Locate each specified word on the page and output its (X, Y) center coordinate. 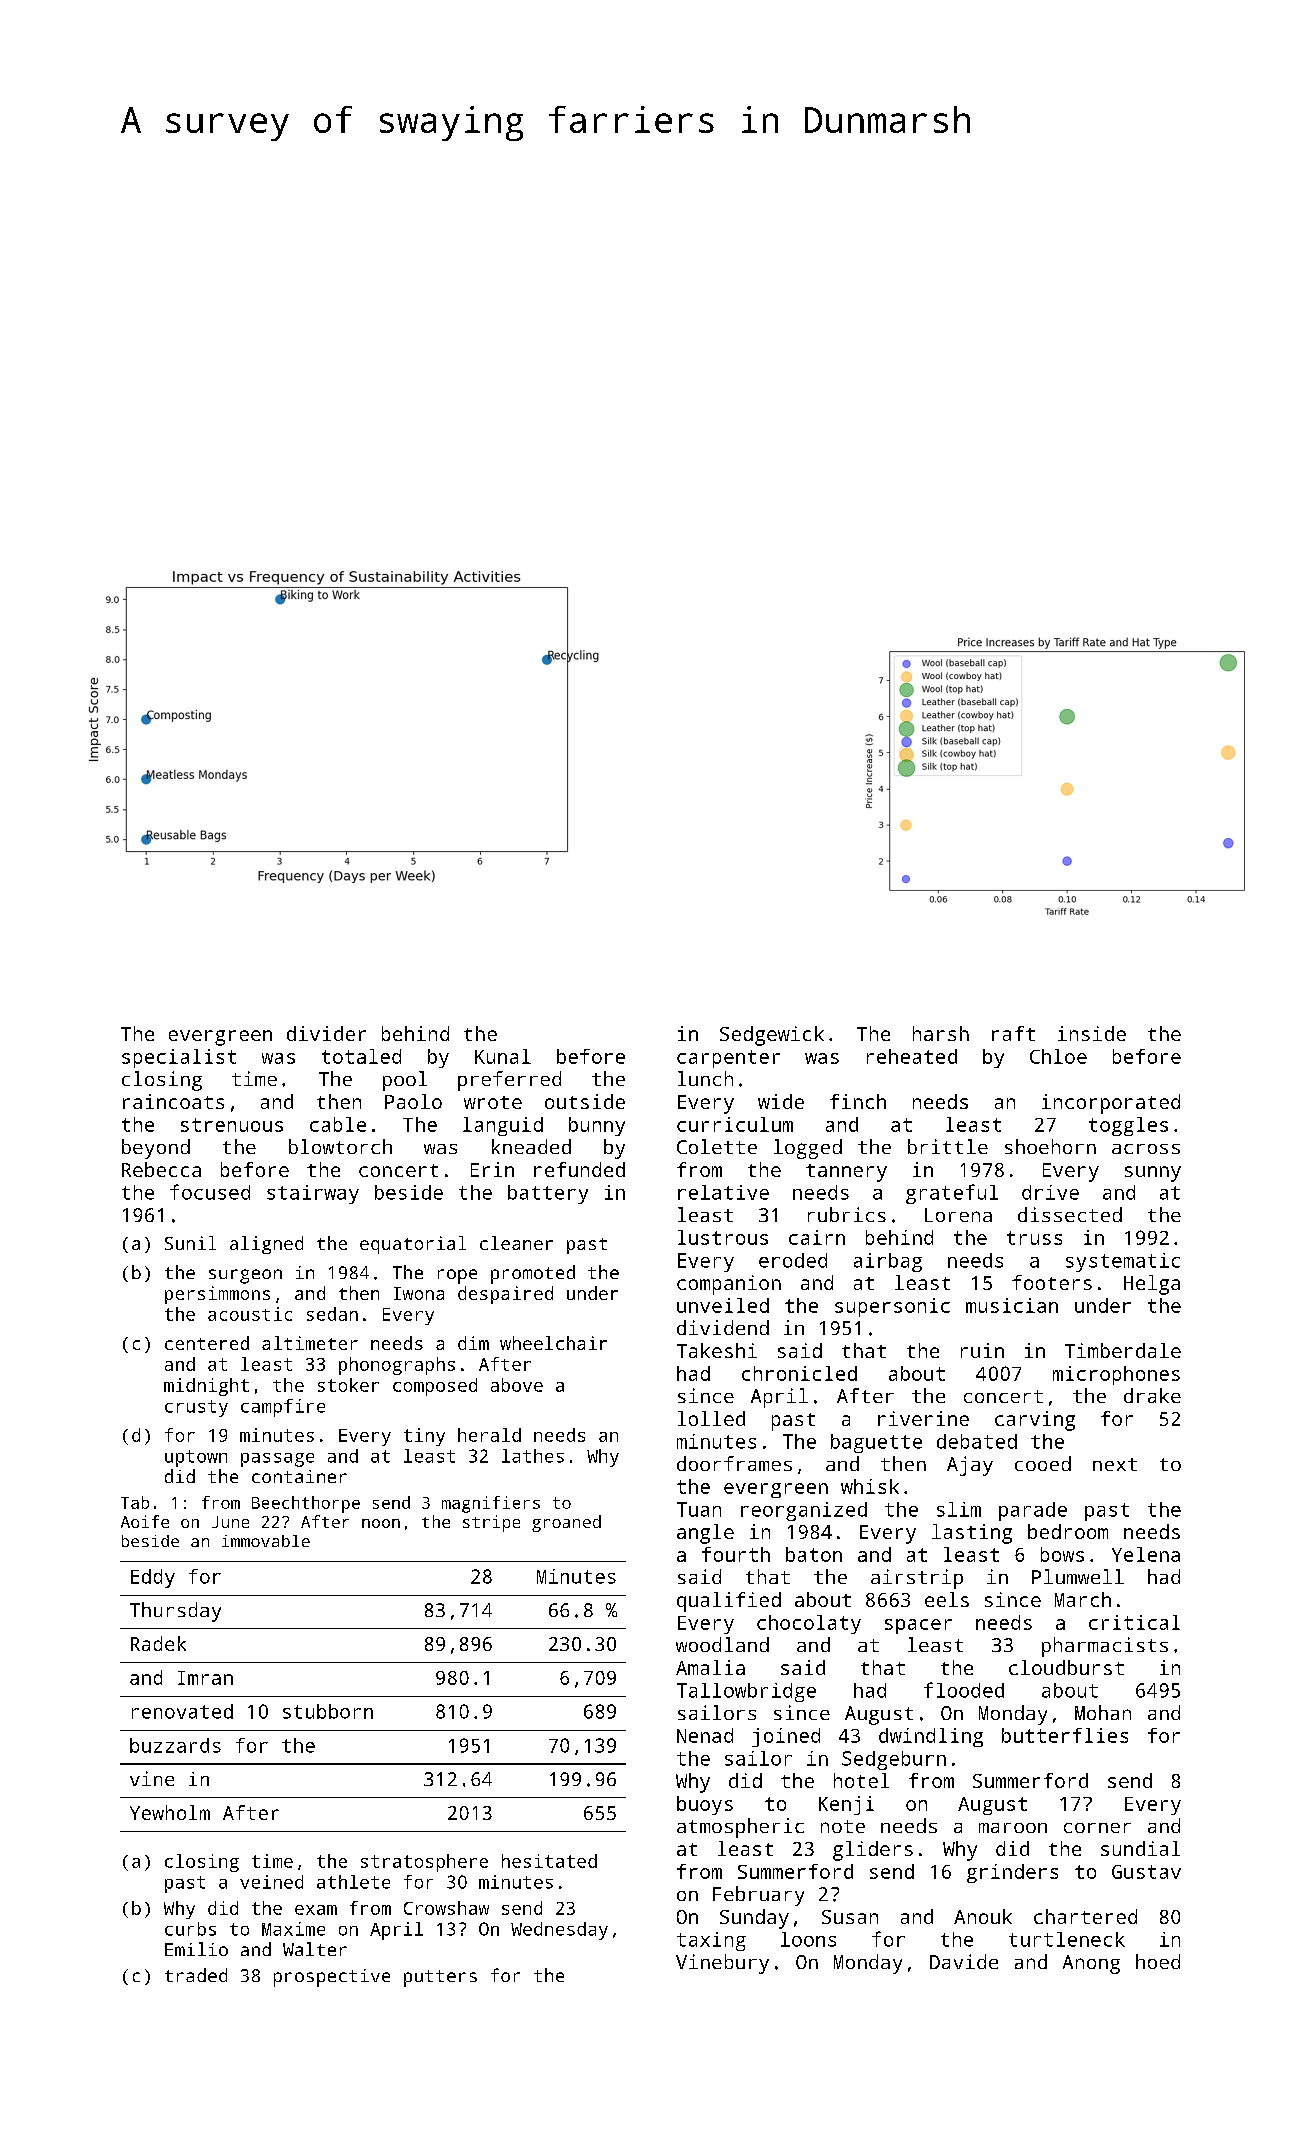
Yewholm (170, 1812)
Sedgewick (772, 1036)
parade (1033, 1511)
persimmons (217, 1295)
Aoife (145, 1521)
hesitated (549, 1861)
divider (326, 1033)
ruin (982, 1350)
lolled (711, 1418)
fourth (736, 1554)
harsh (941, 1033)
